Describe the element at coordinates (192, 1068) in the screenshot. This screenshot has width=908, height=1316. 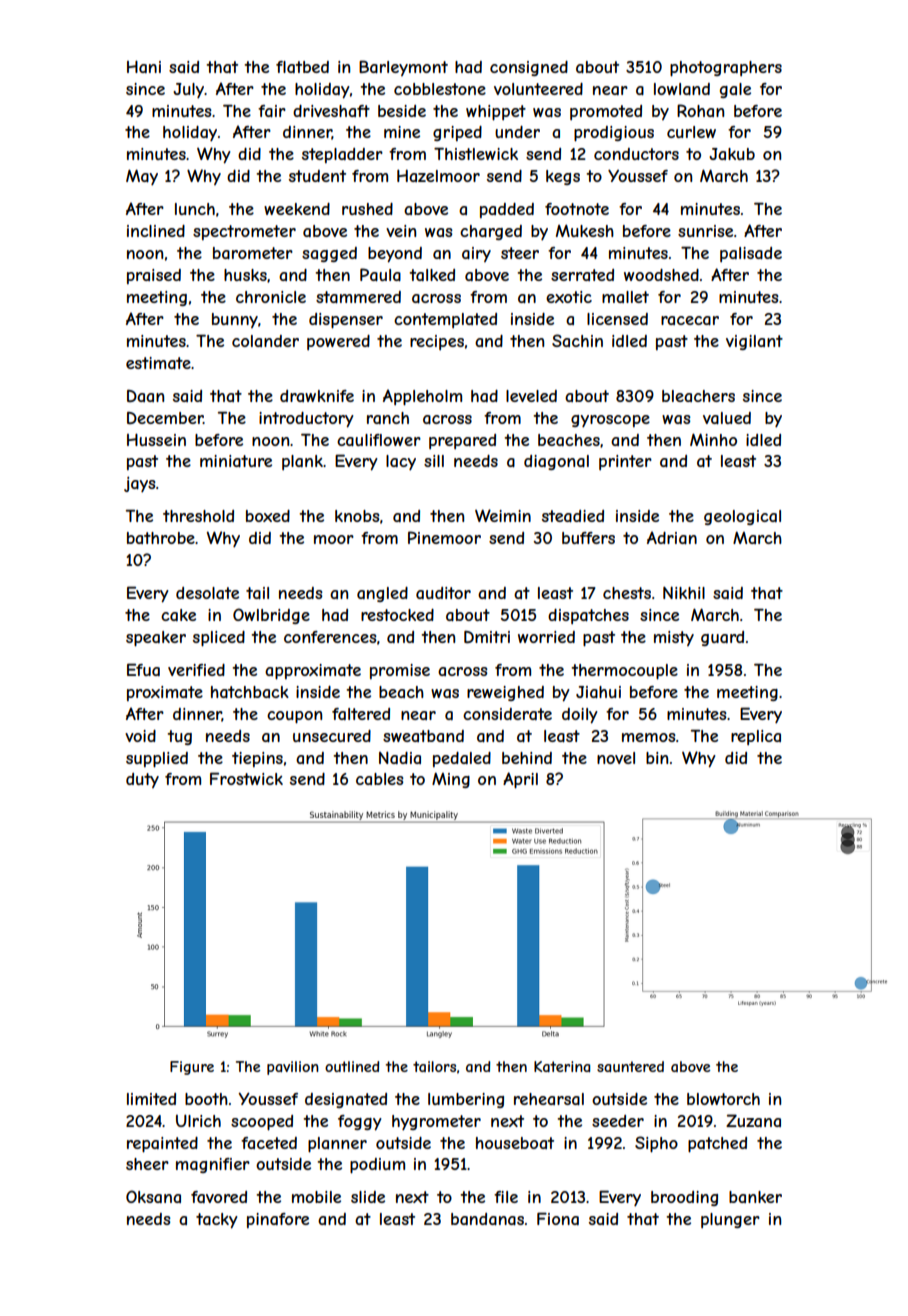
I see `Figure` at that location.
